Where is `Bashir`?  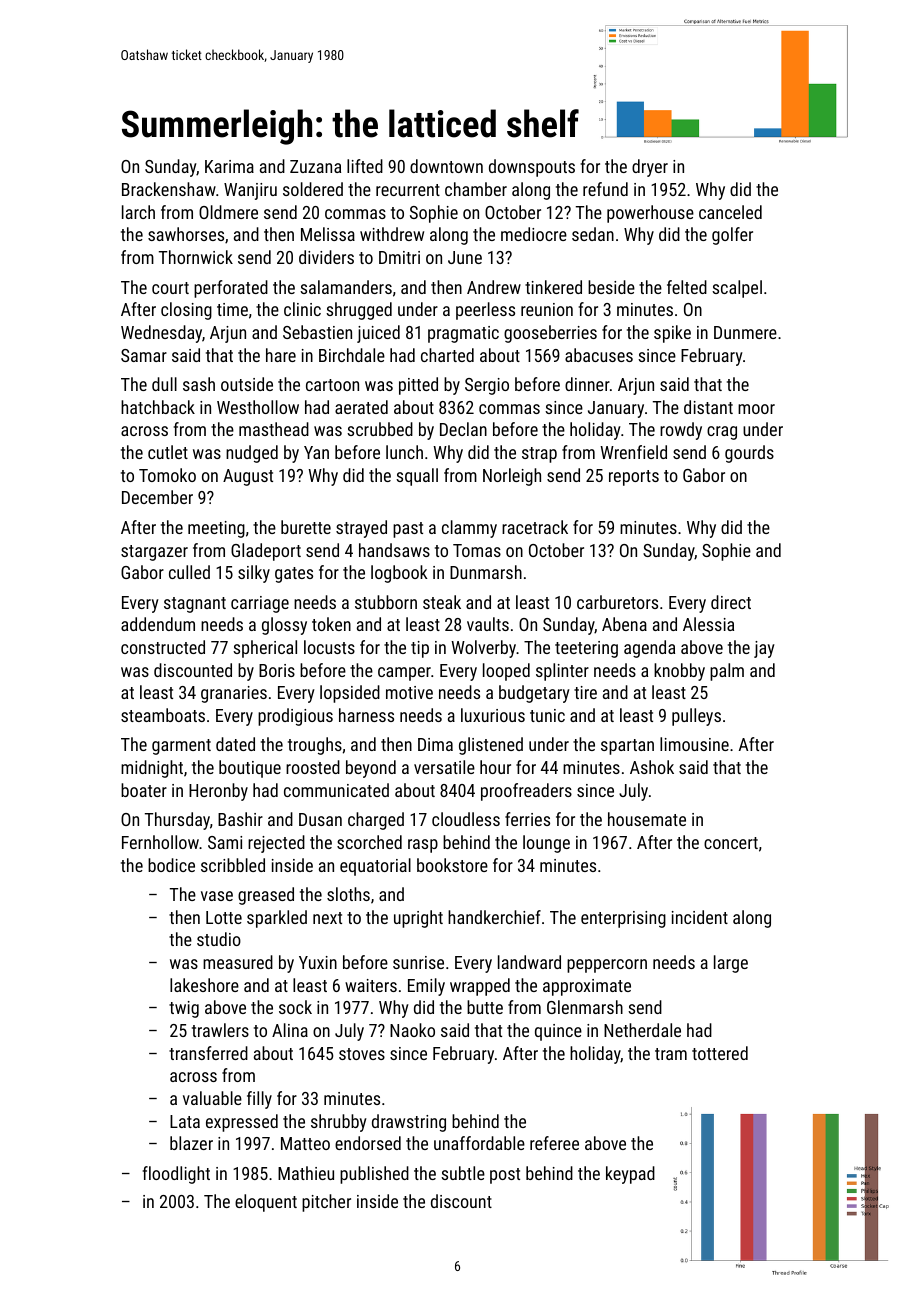
Bashir is located at coordinates (240, 819).
